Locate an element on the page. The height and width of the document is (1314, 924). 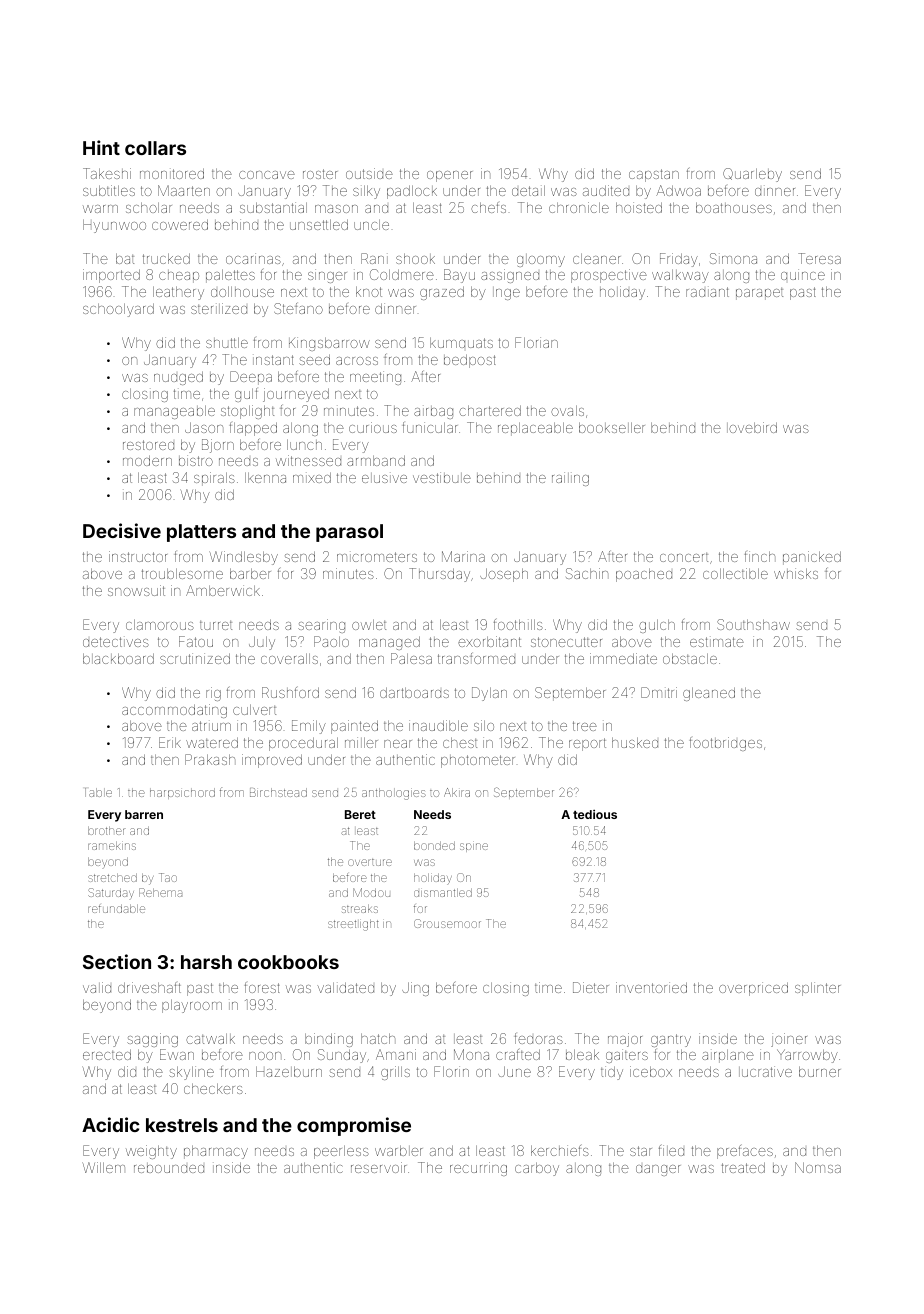
instructor is located at coordinates (138, 556).
